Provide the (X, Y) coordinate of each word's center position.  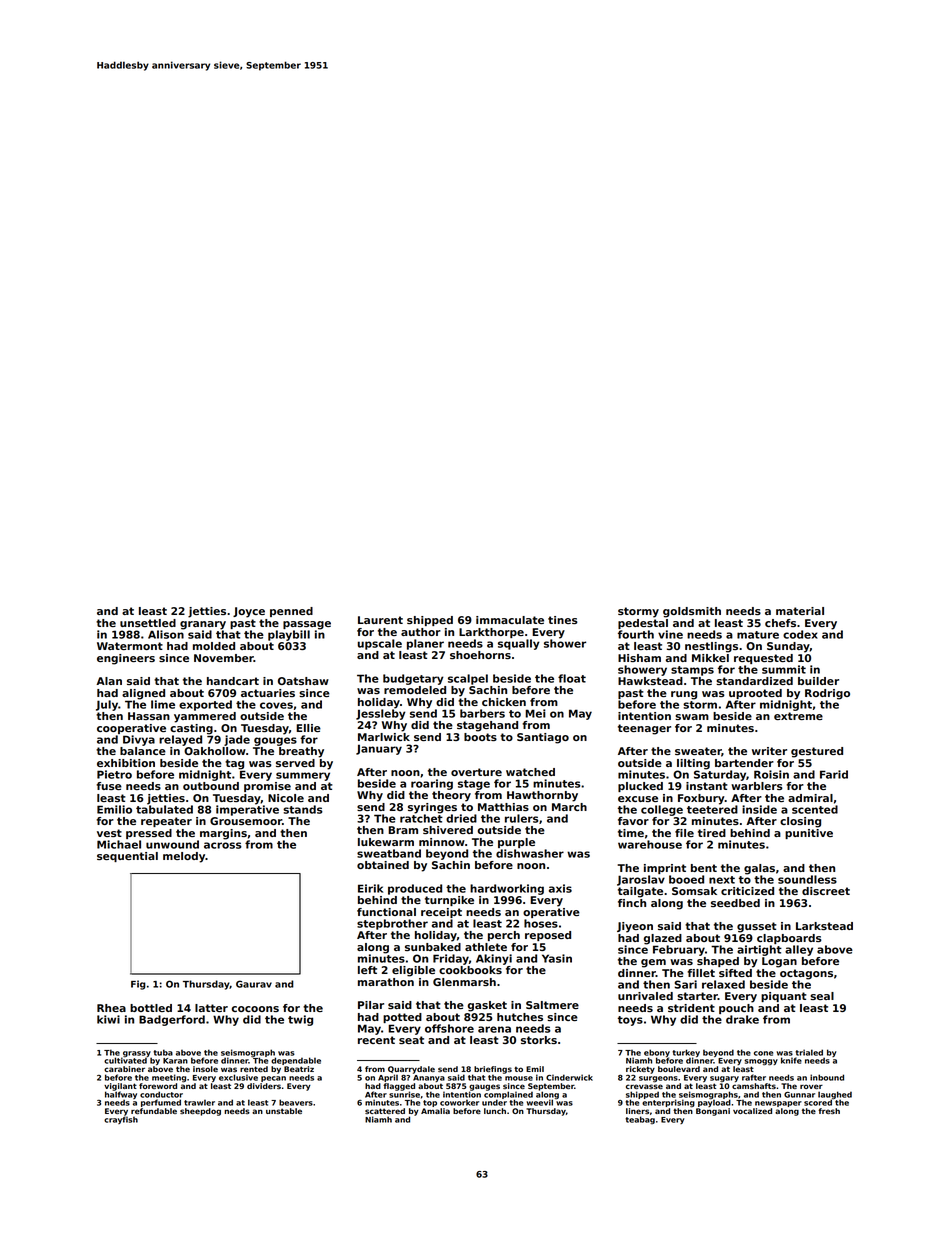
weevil (540, 1102)
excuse (638, 799)
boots (480, 737)
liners (637, 1111)
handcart (233, 681)
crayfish (121, 1120)
